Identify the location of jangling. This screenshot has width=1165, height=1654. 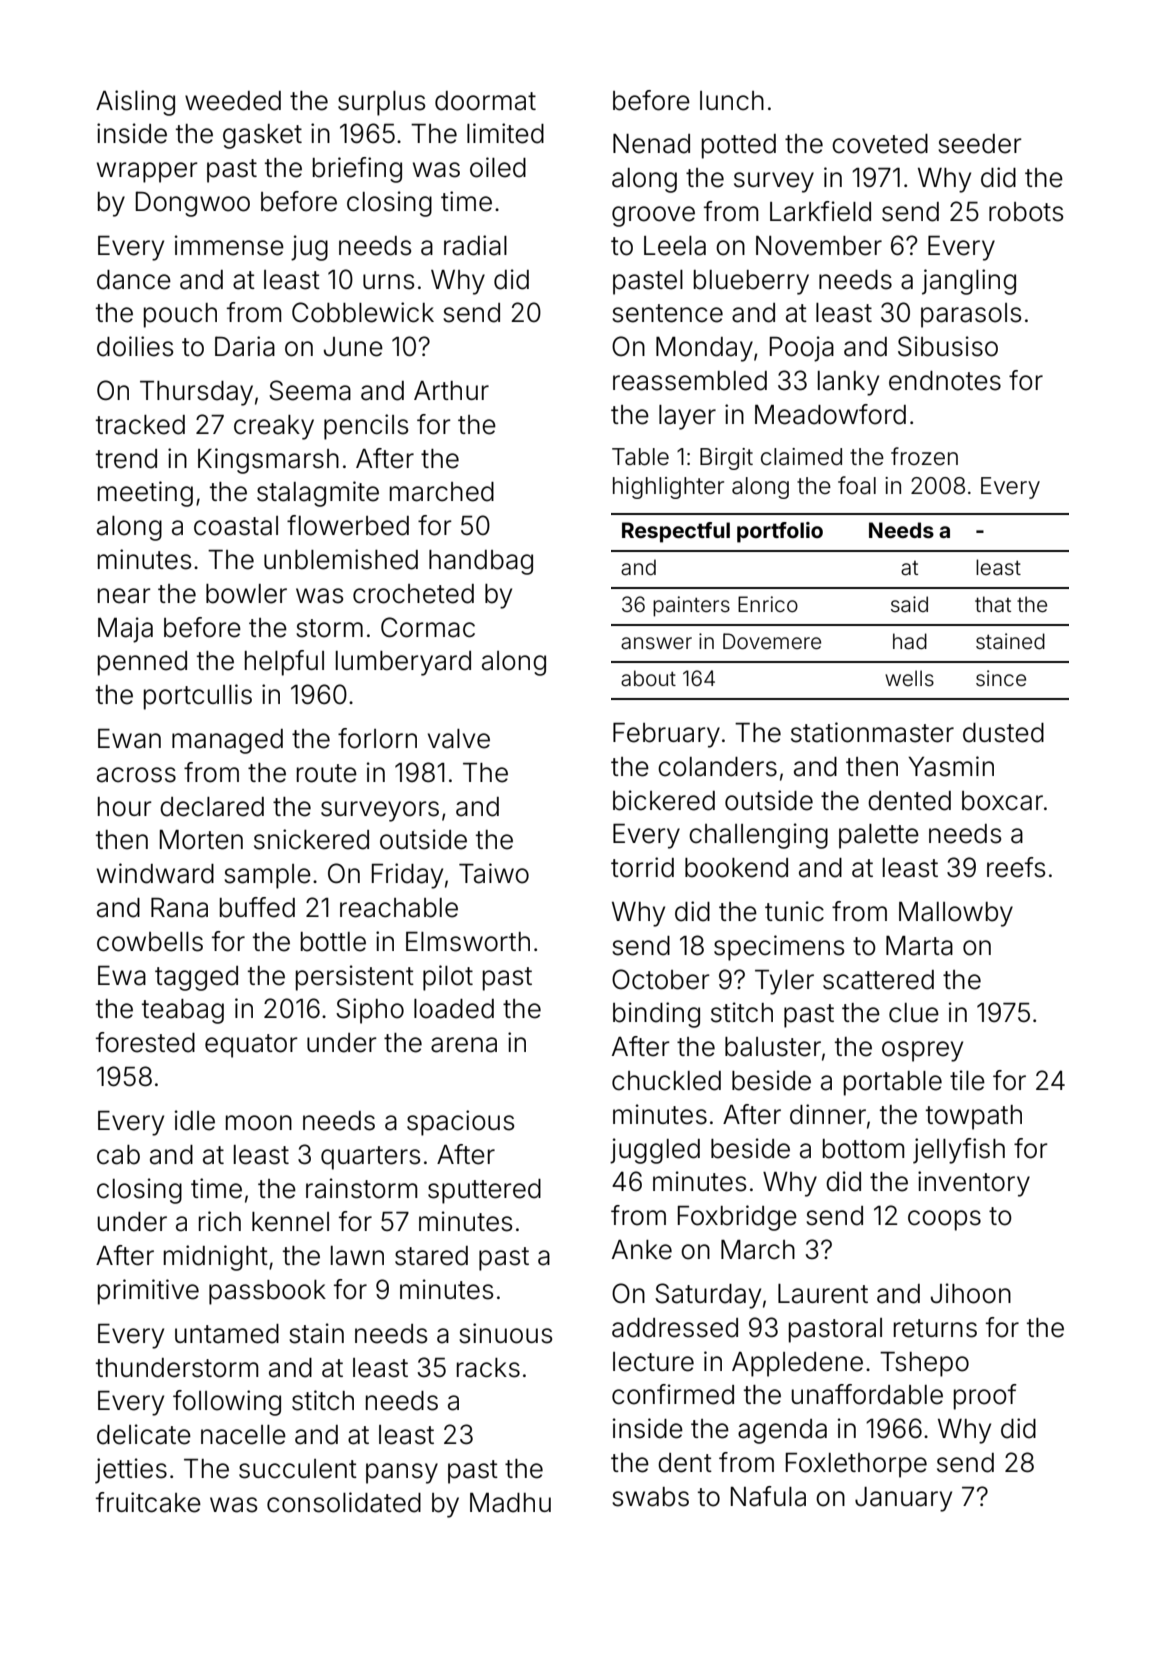
(969, 282).
